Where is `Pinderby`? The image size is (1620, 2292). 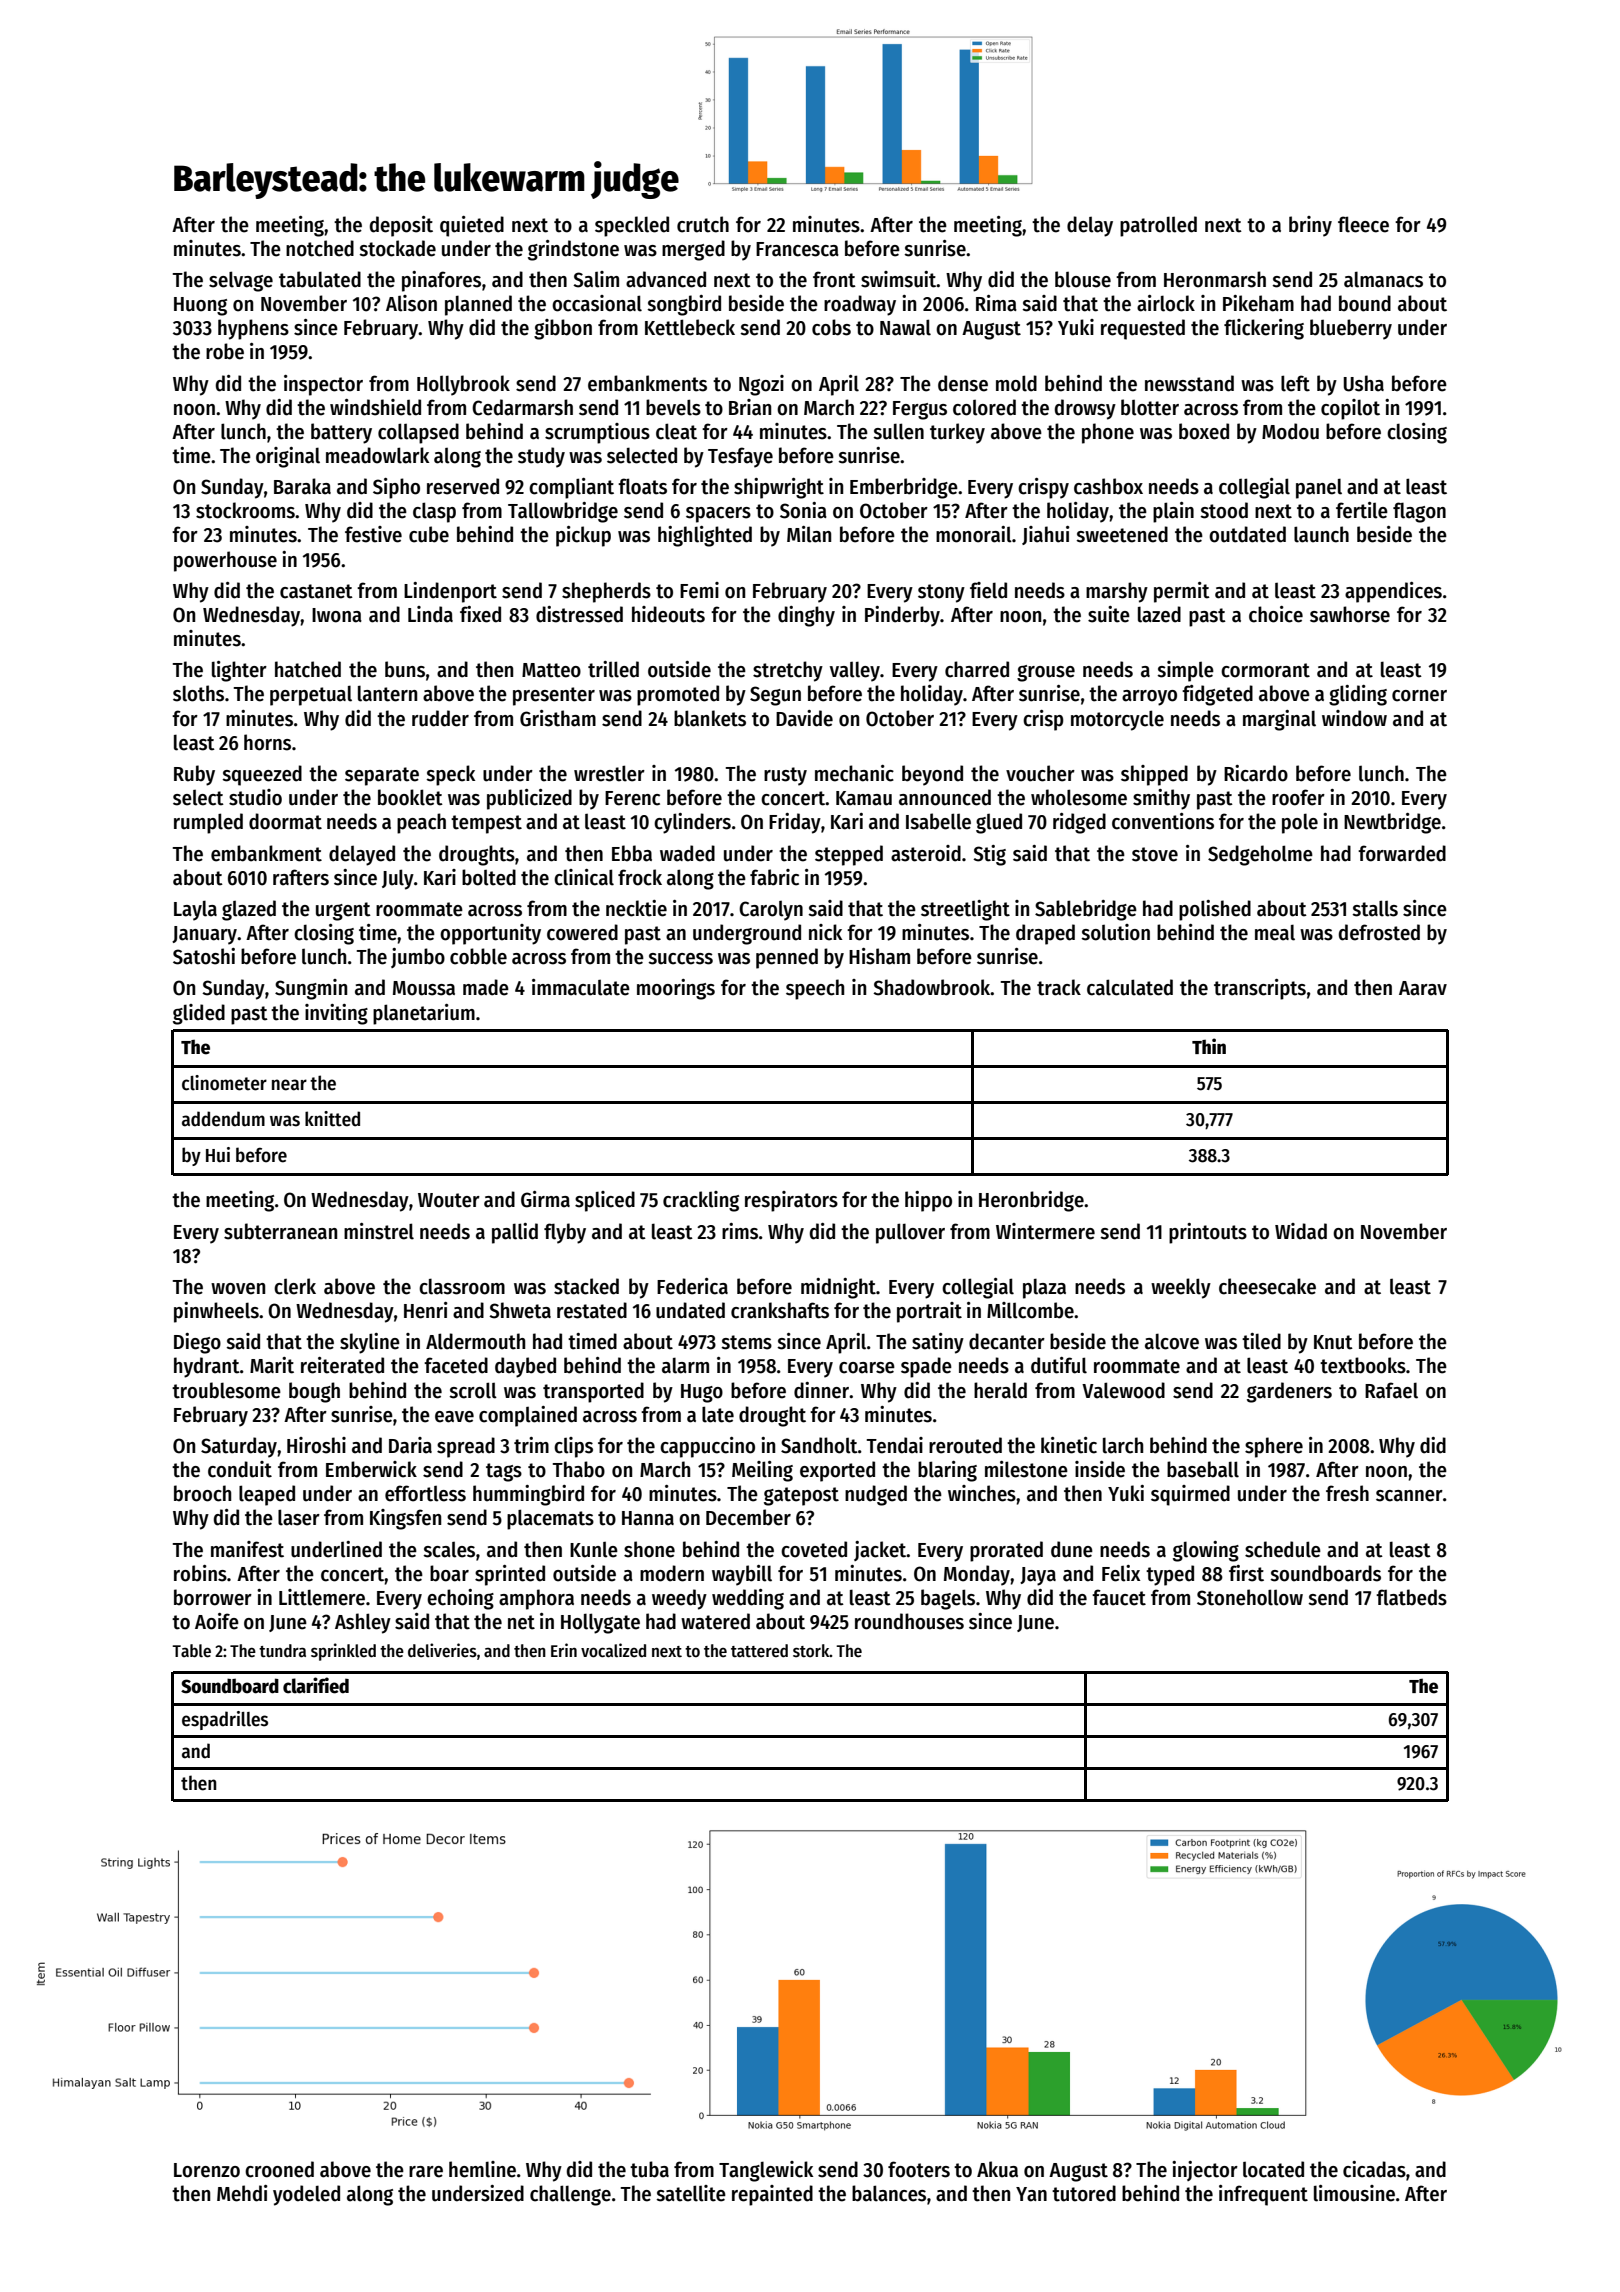 Pinderby is located at coordinates (902, 616).
